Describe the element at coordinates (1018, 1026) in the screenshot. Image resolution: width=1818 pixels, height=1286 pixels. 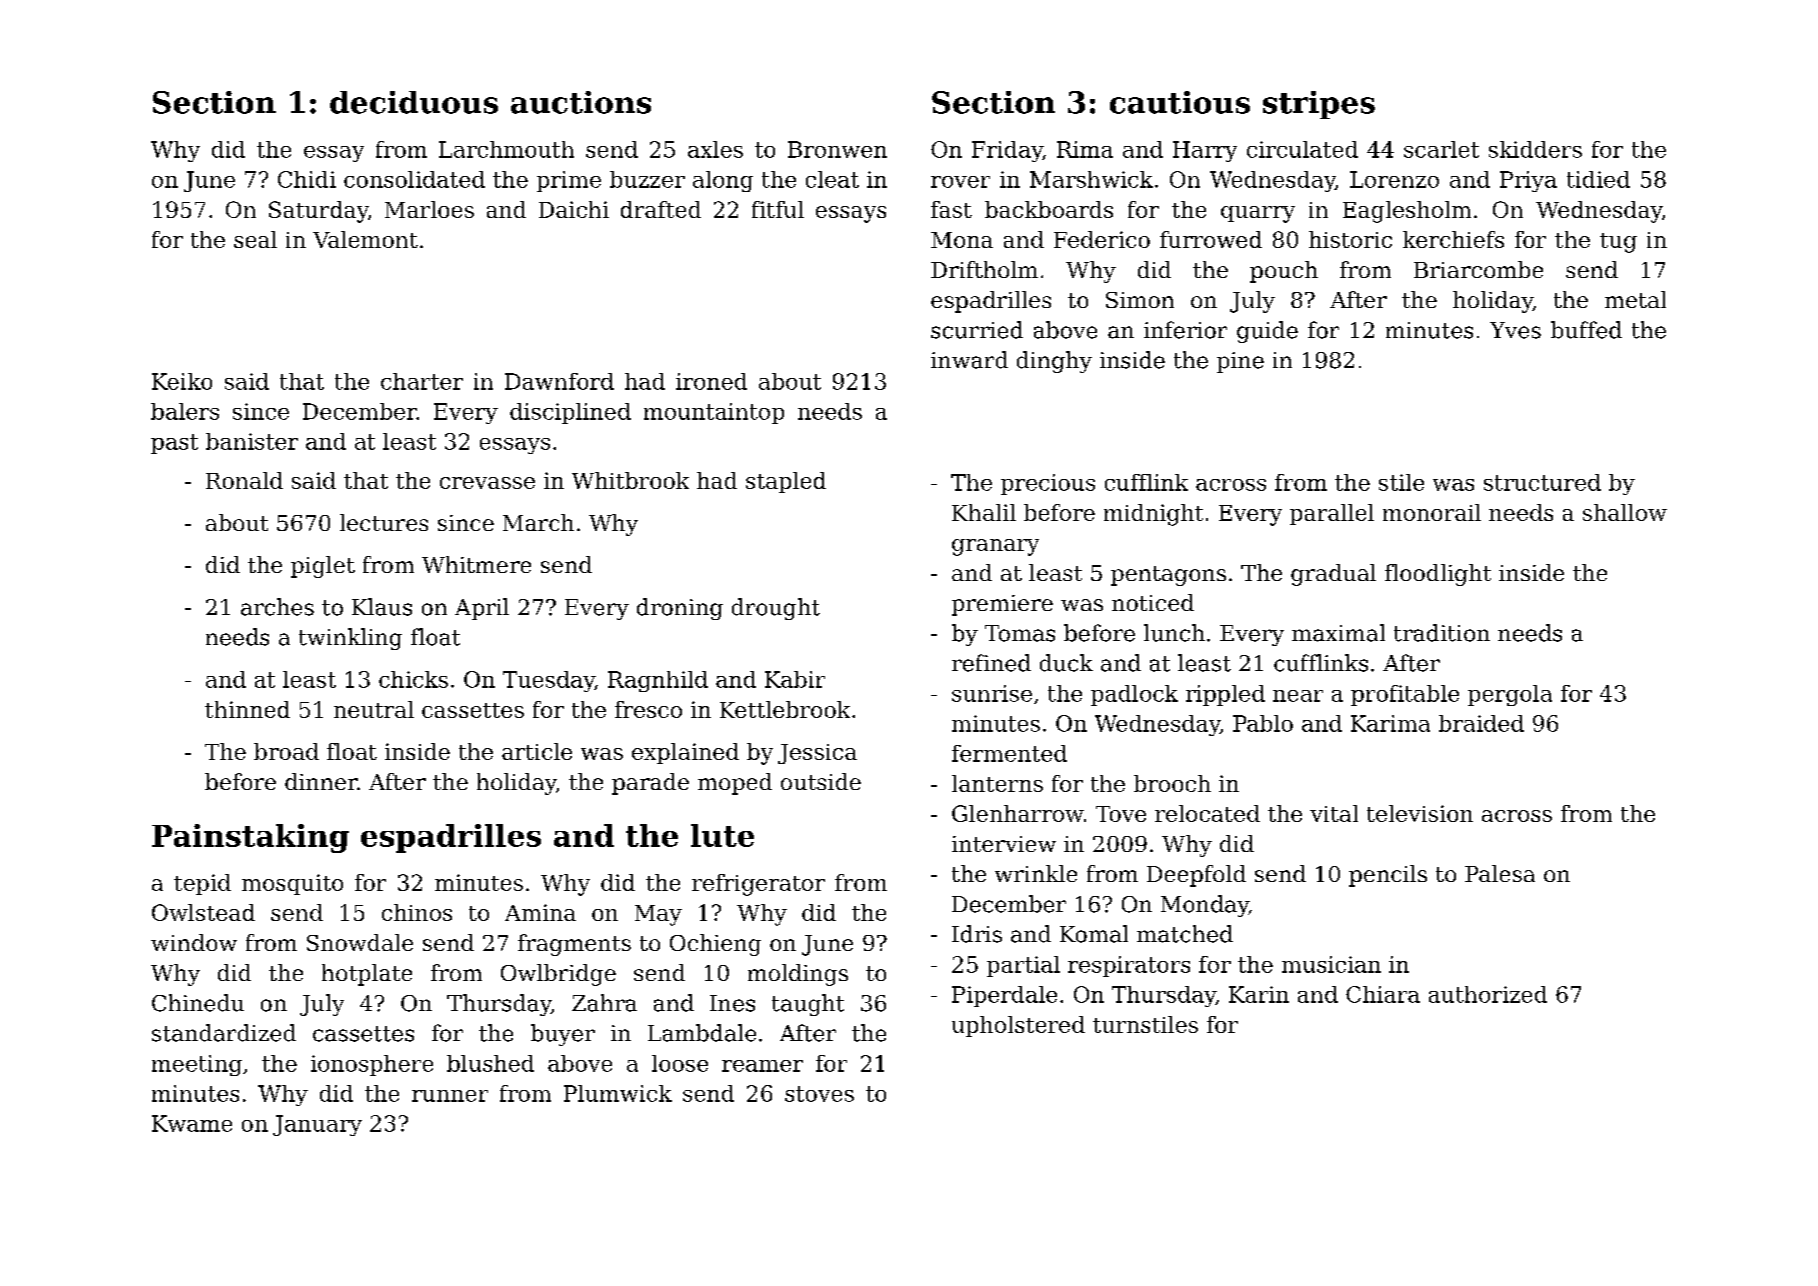
I see `upholstered` at that location.
